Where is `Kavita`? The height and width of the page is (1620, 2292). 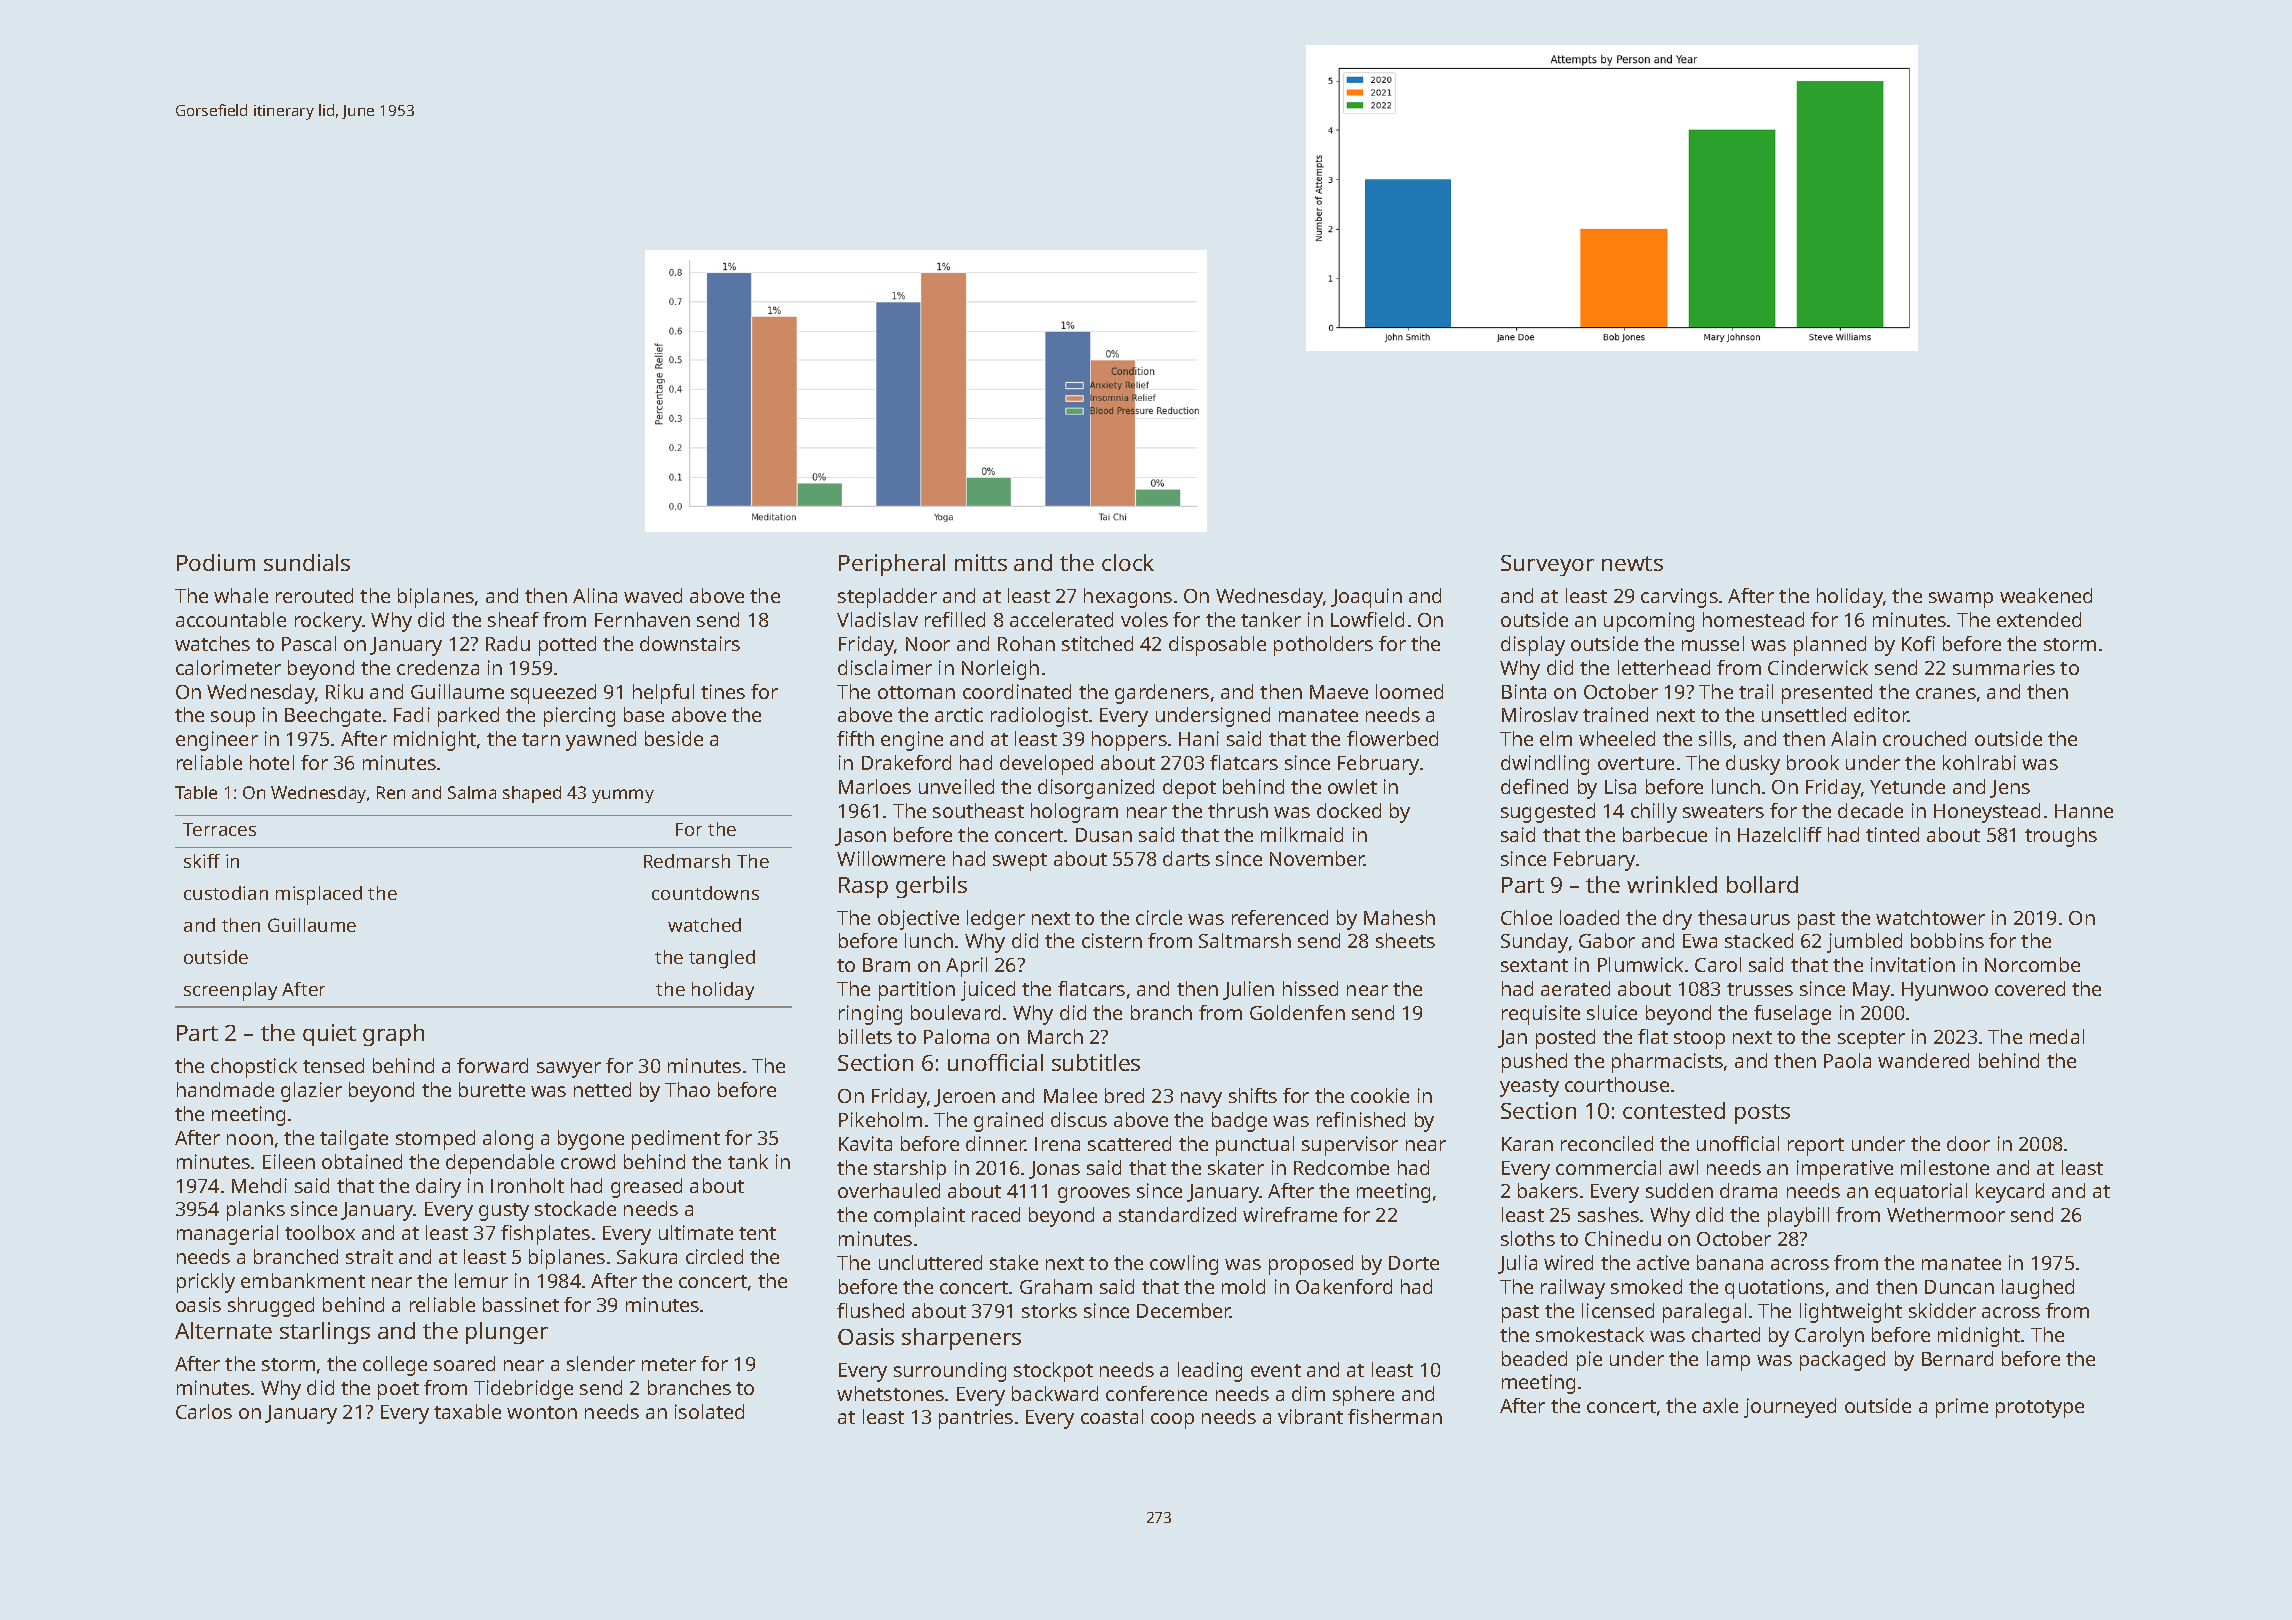
Kavita is located at coordinates (865, 1143).
